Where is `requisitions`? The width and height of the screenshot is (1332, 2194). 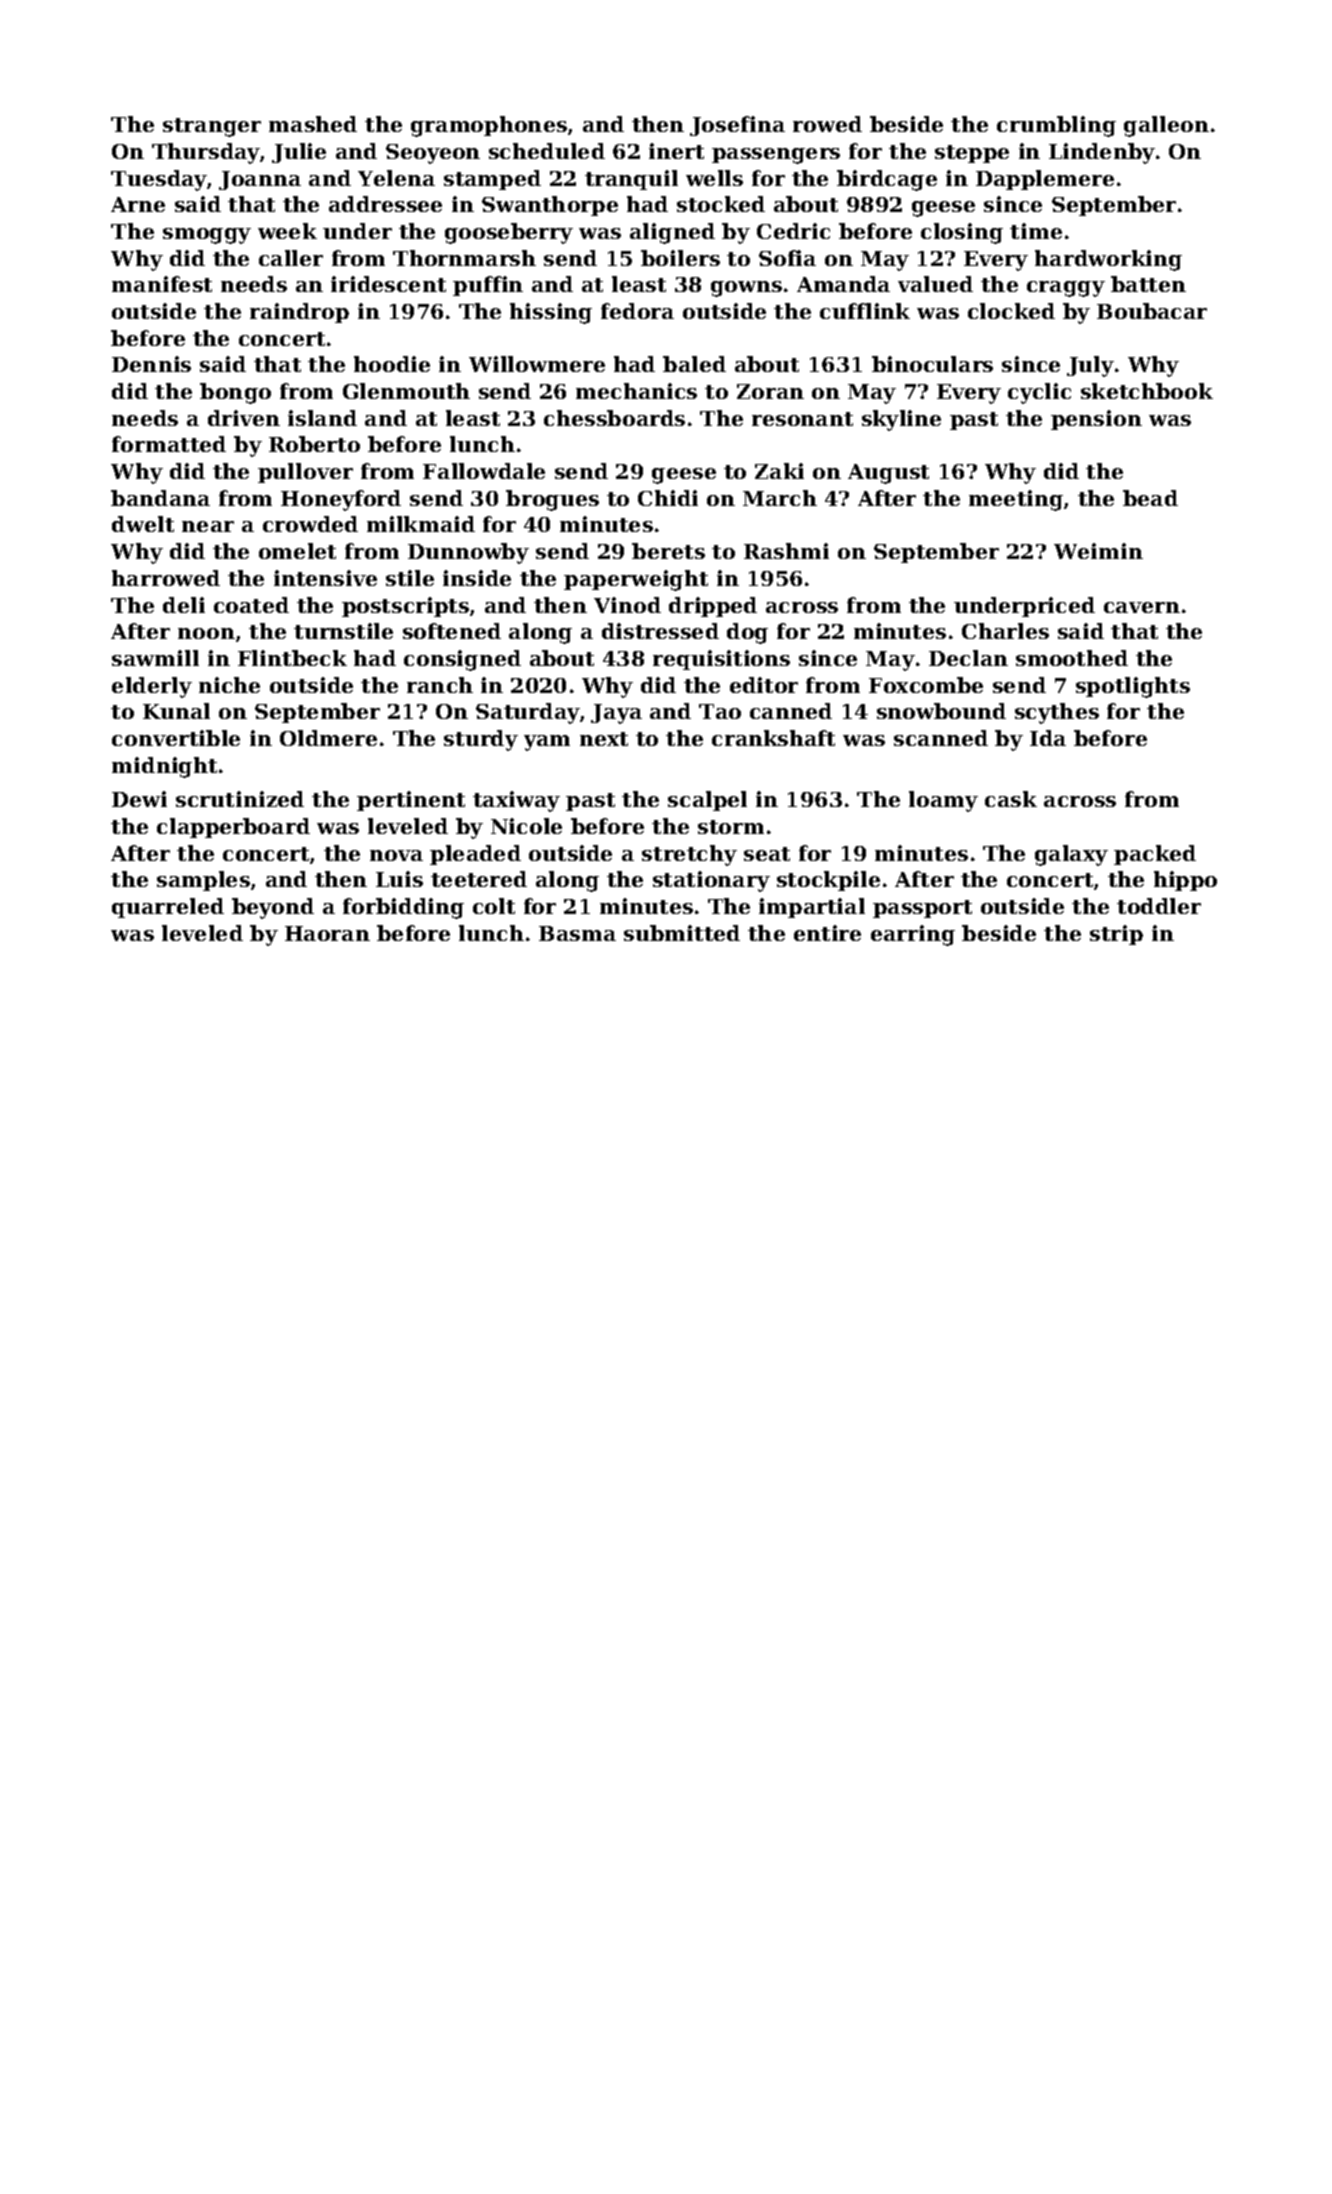 requisitions is located at coordinates (721, 660).
